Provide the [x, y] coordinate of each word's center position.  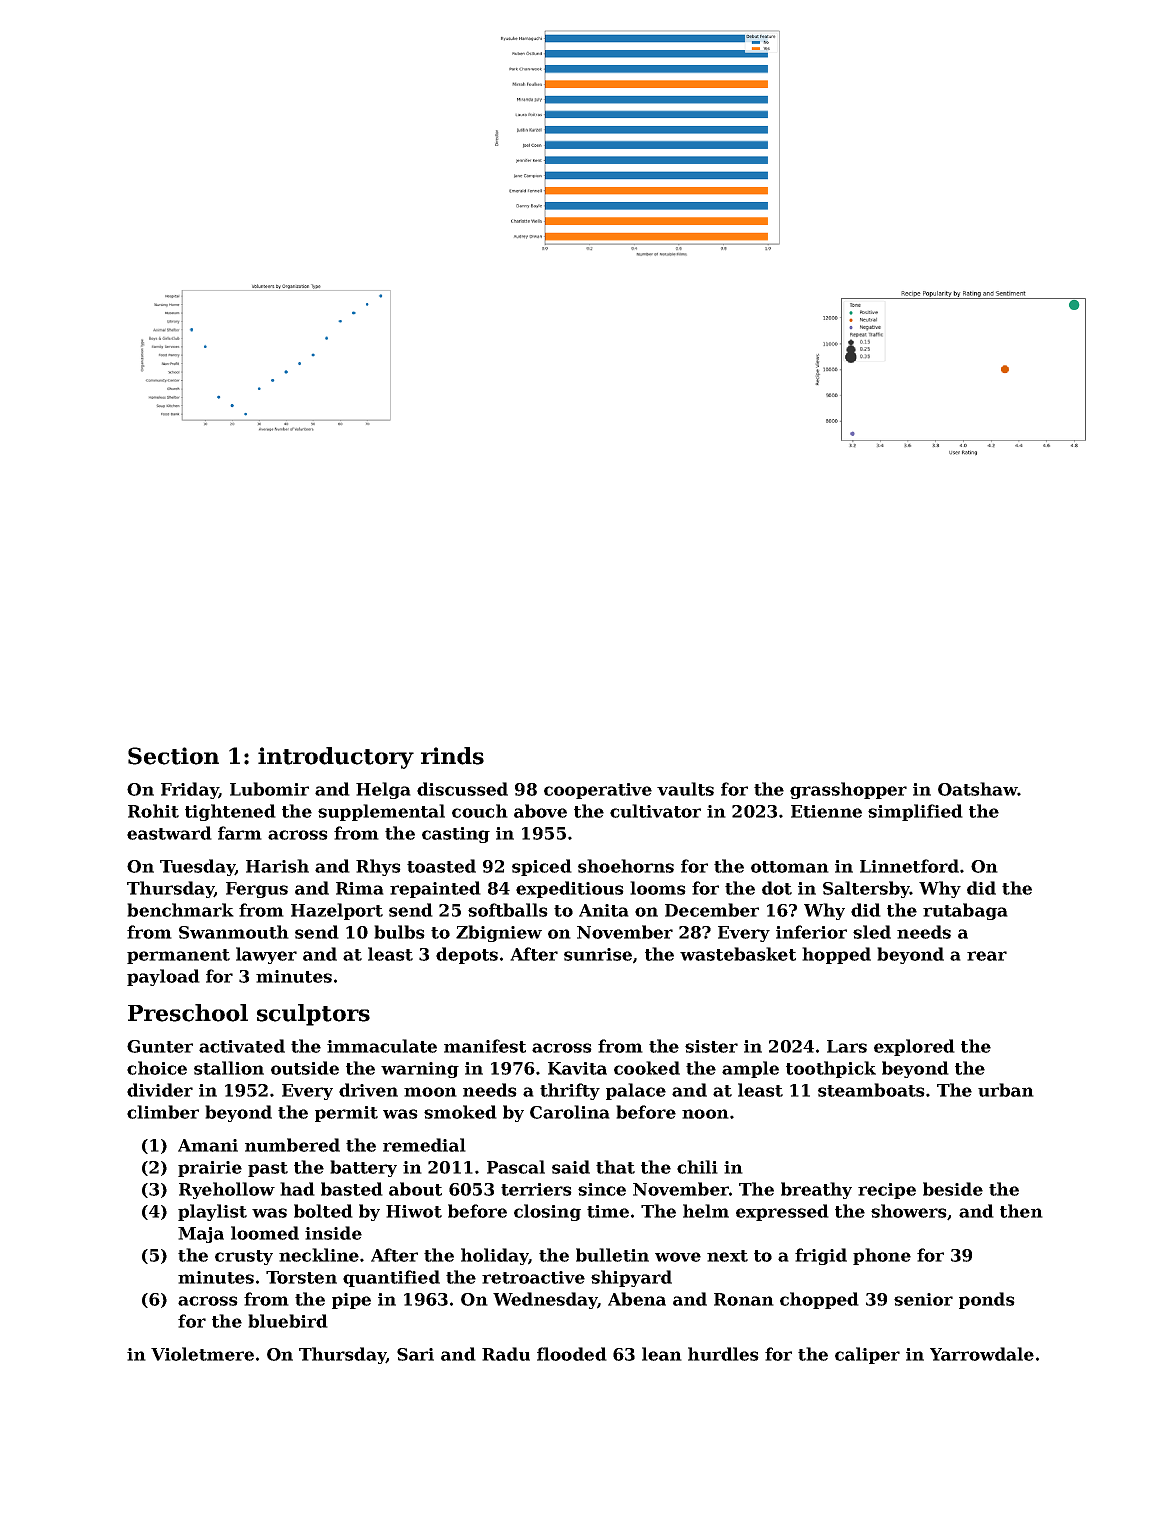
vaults [685, 789]
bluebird [288, 1321]
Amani [208, 1145]
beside [953, 1189]
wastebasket [738, 954]
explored [914, 1047]
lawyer [266, 955]
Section [173, 756]
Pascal [516, 1167]
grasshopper [848, 790]
